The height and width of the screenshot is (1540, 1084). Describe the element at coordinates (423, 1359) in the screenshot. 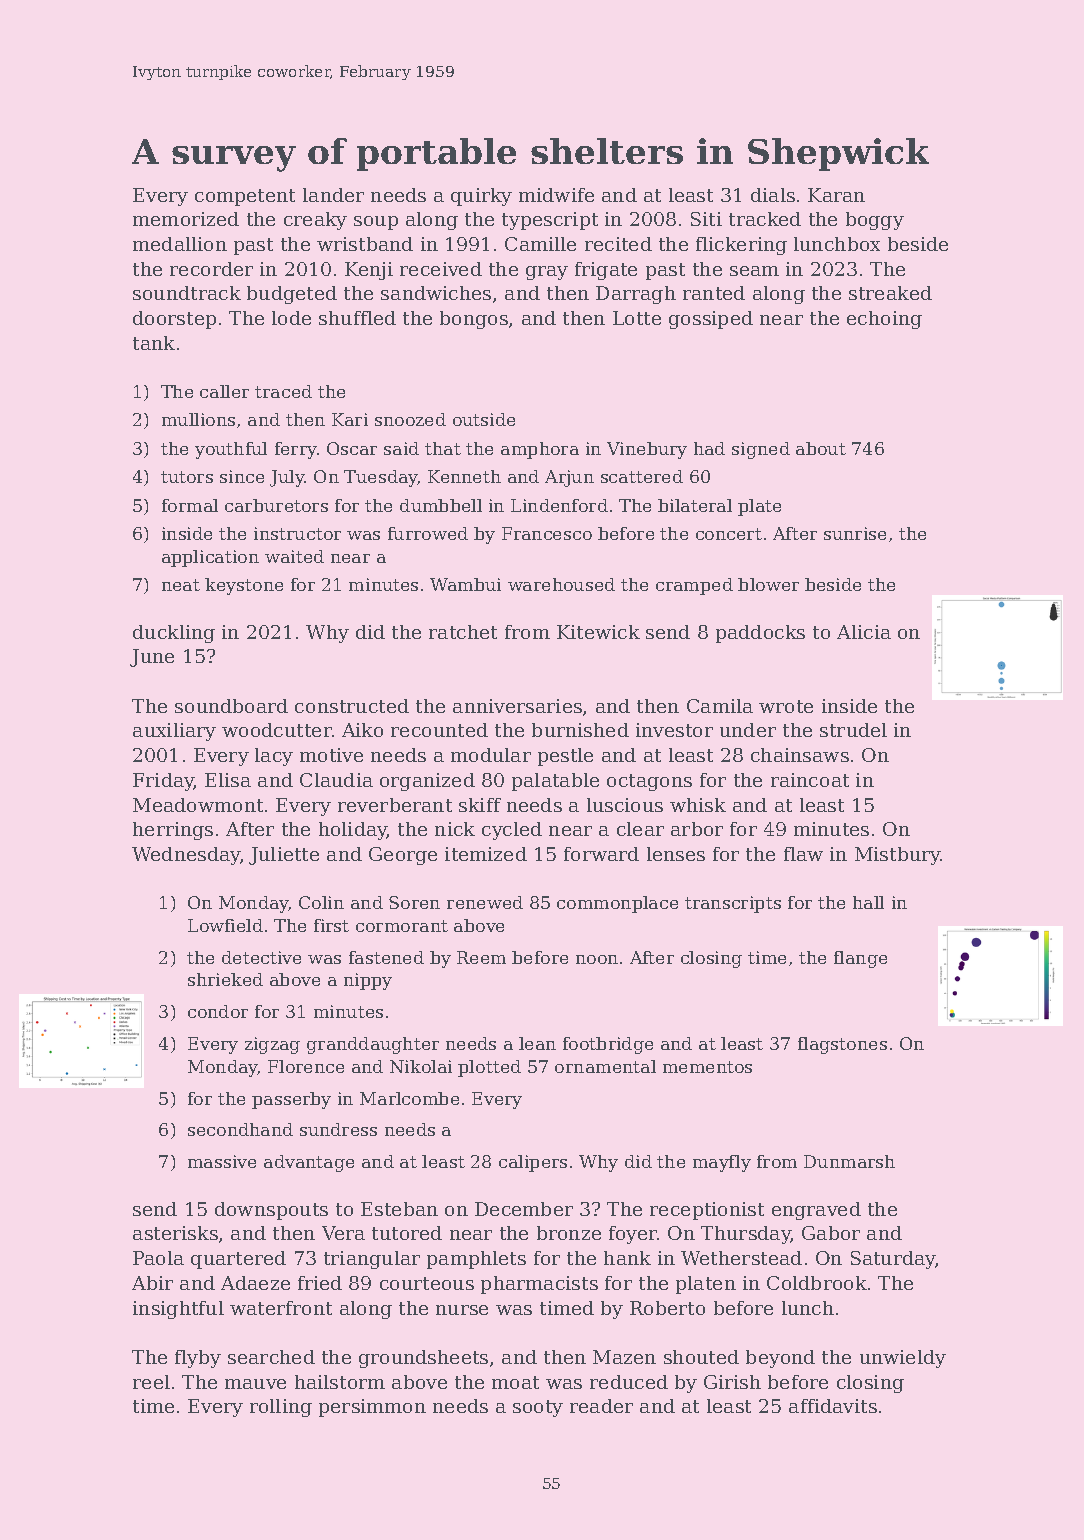

I see `groundsheets` at that location.
